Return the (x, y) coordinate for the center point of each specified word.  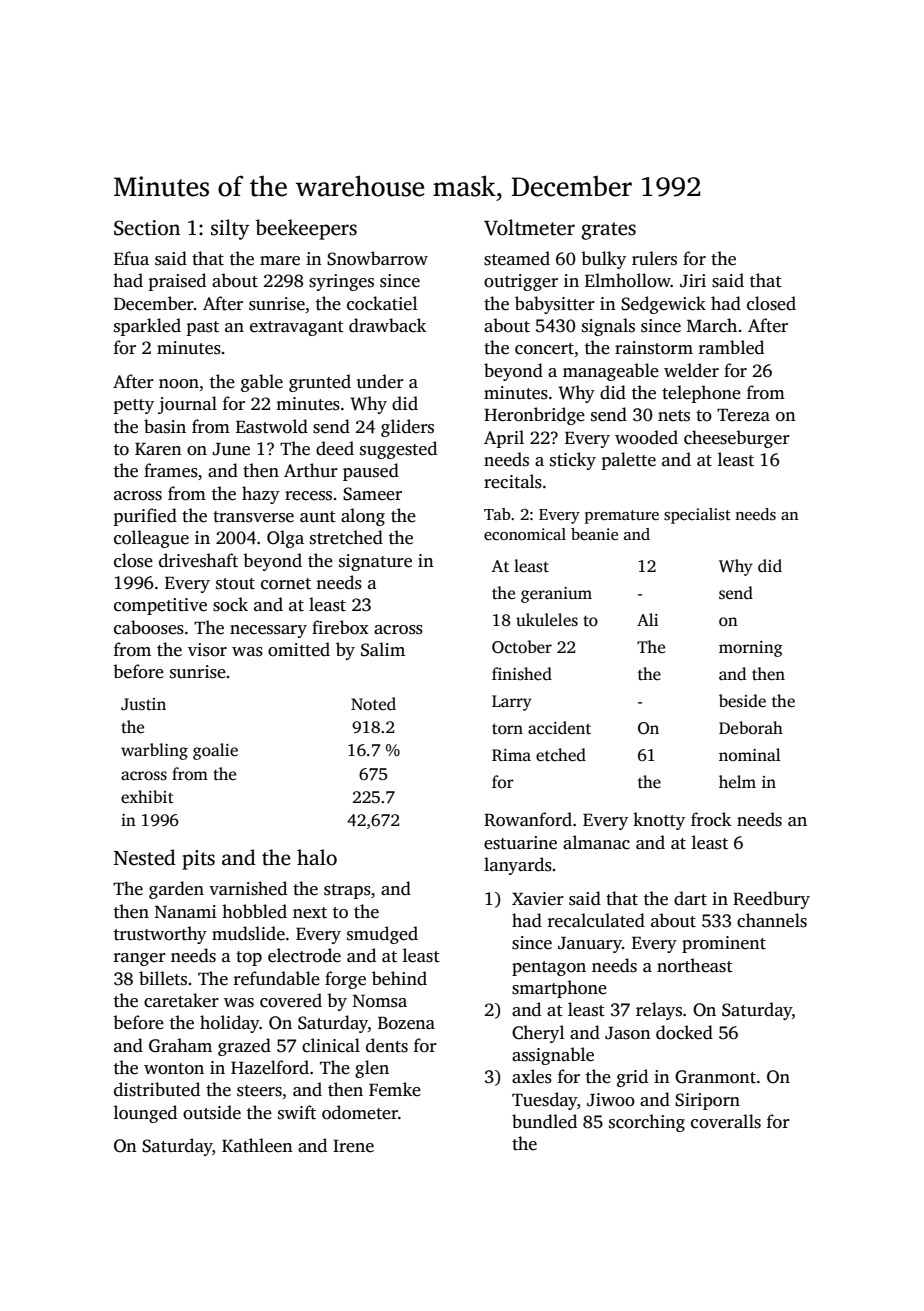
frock (711, 819)
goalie (215, 751)
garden (176, 890)
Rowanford (528, 819)
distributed (157, 1089)
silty (230, 229)
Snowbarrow (377, 258)
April (504, 439)
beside (742, 701)
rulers (654, 258)
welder (691, 370)
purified (145, 517)
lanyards (518, 866)
